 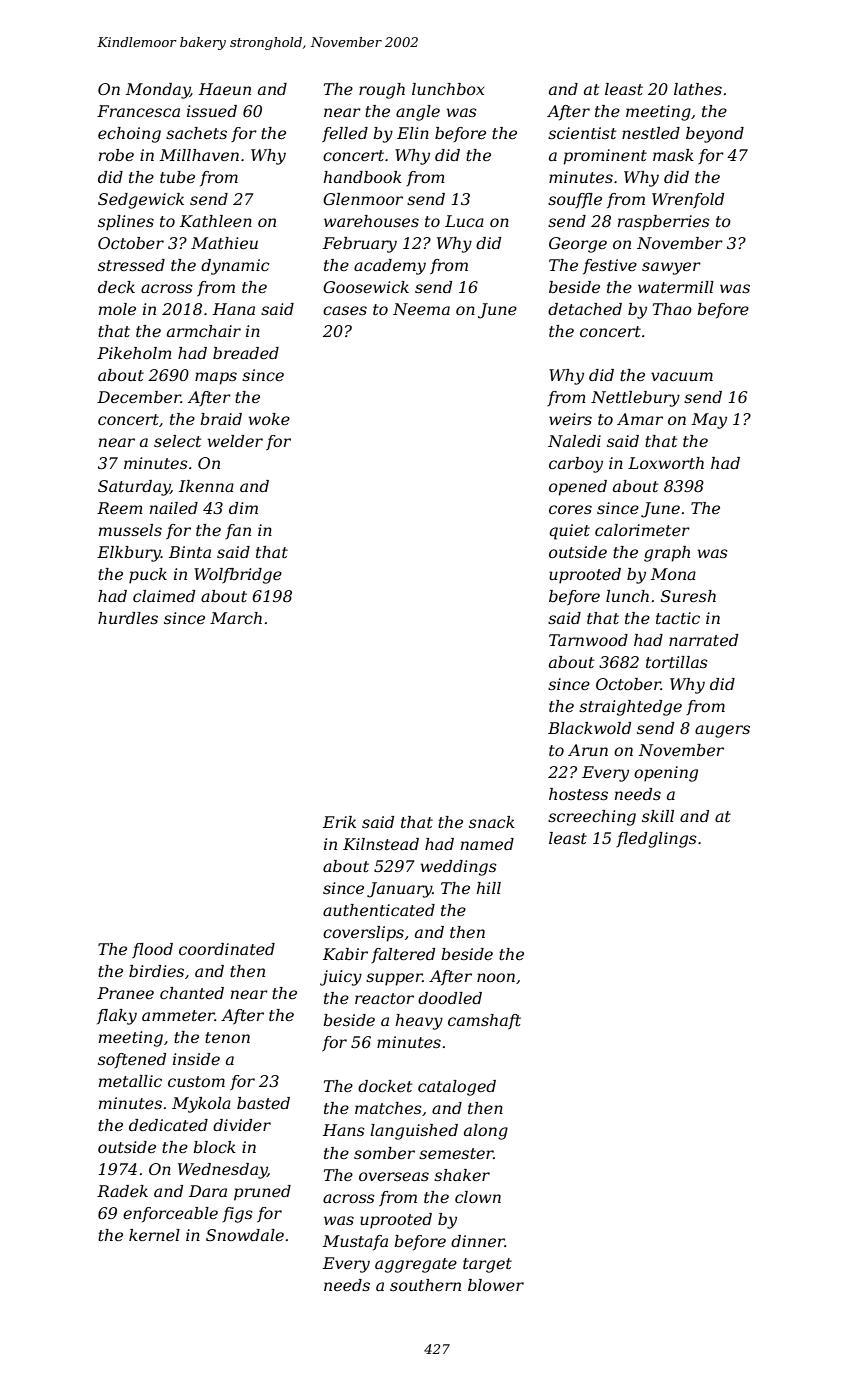 I want to click on languished, so click(x=414, y=1132).
